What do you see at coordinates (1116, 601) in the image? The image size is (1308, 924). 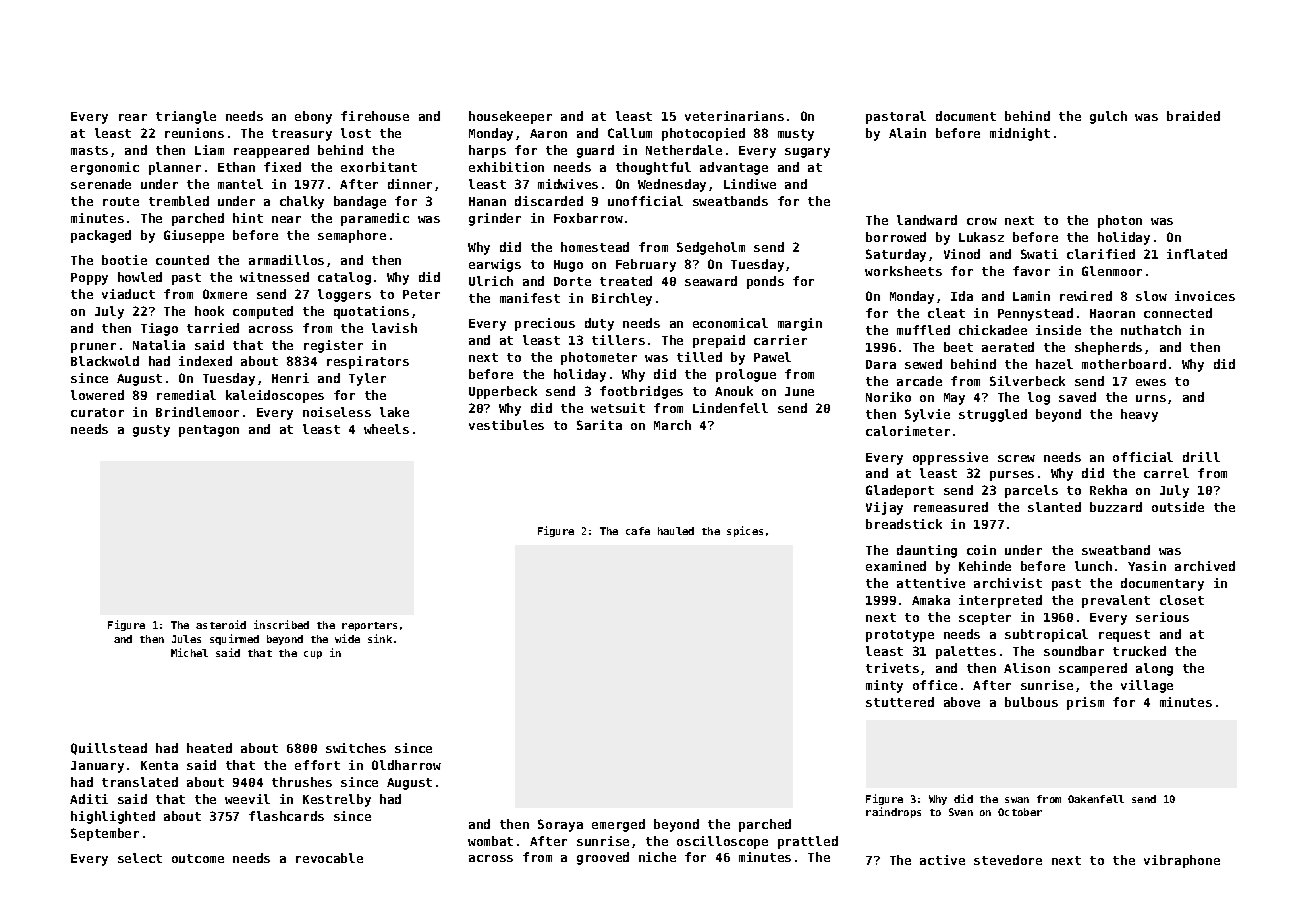 I see `prevalent` at bounding box center [1116, 601].
